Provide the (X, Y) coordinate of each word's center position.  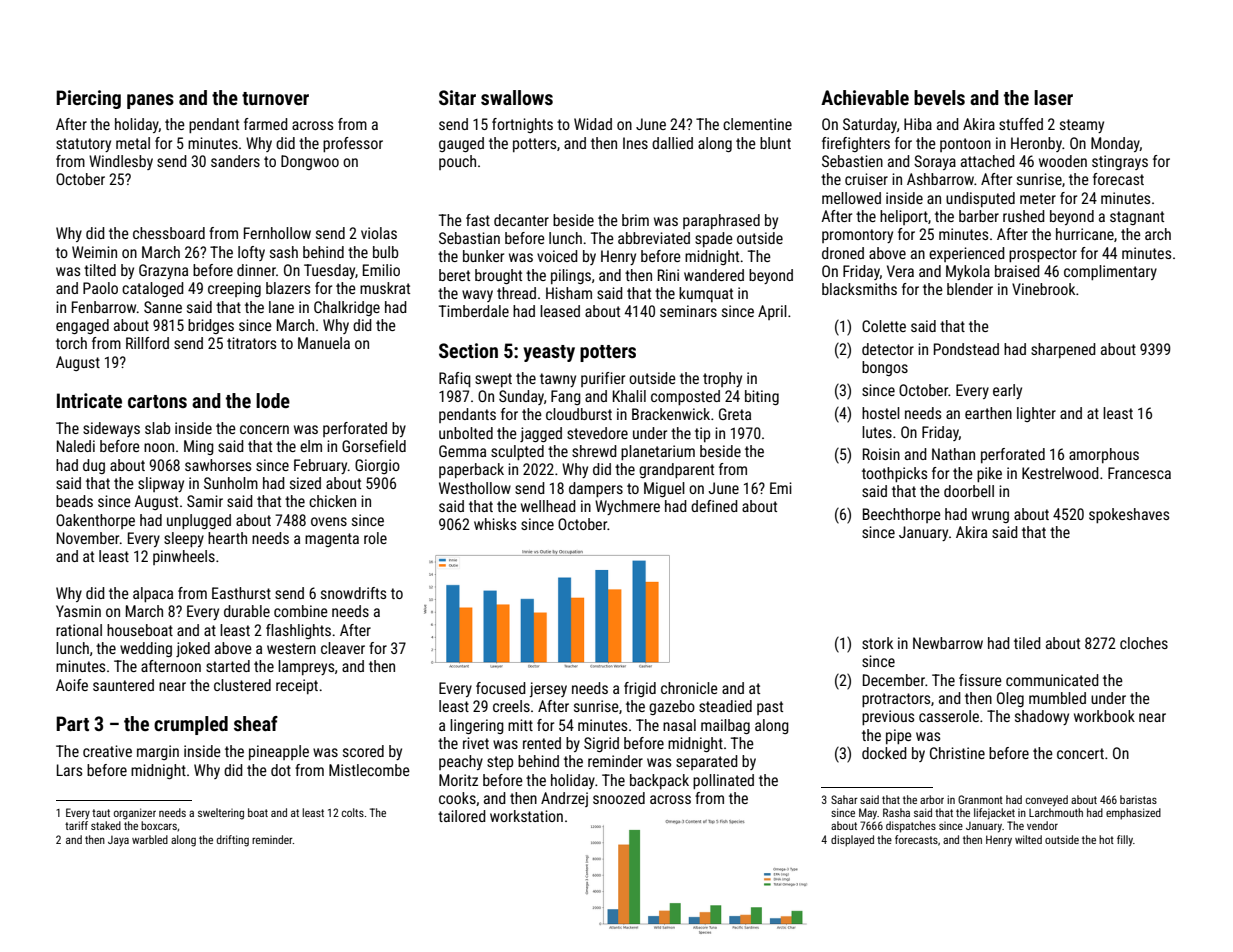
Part (72, 723)
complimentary (1110, 272)
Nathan (953, 454)
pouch (457, 162)
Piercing (88, 99)
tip (702, 434)
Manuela (324, 343)
